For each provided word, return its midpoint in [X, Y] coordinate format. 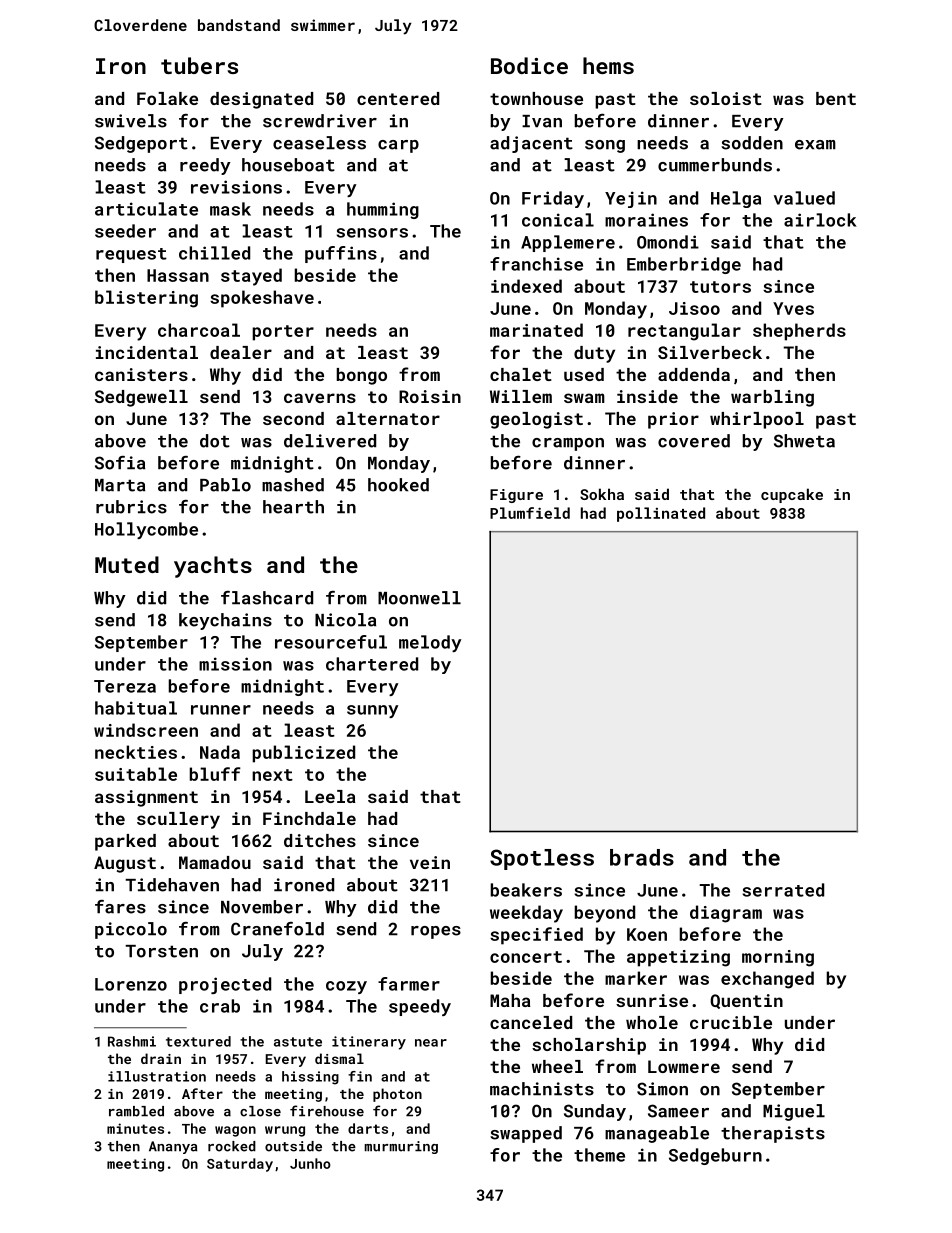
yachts [213, 567]
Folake [167, 98]
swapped [526, 1134]
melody [430, 643]
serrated [783, 890]
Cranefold [277, 929]
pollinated [661, 514]
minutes [135, 1128]
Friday [553, 199]
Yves [793, 308]
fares [120, 907]
